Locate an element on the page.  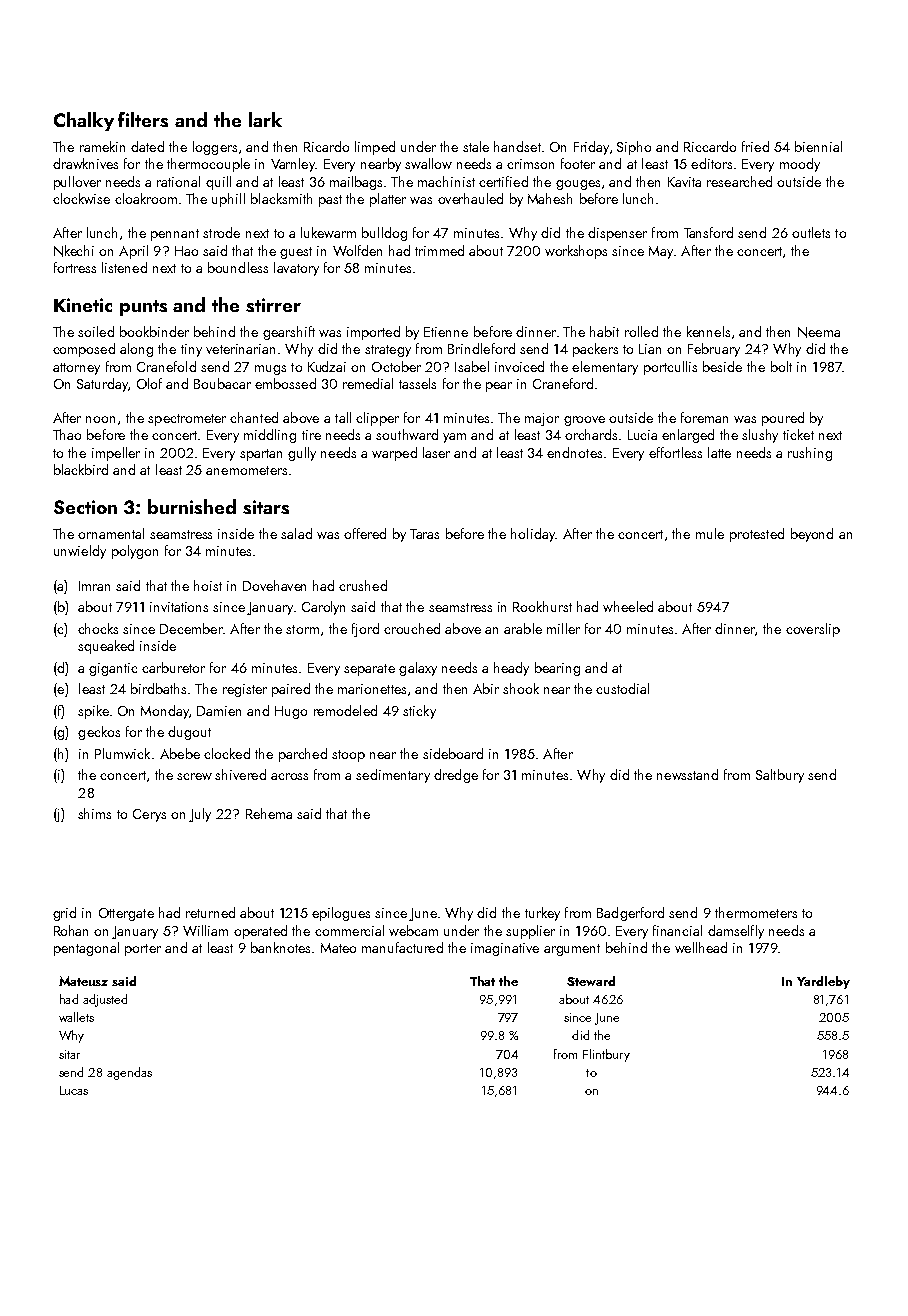
dredge is located at coordinates (456, 776).
